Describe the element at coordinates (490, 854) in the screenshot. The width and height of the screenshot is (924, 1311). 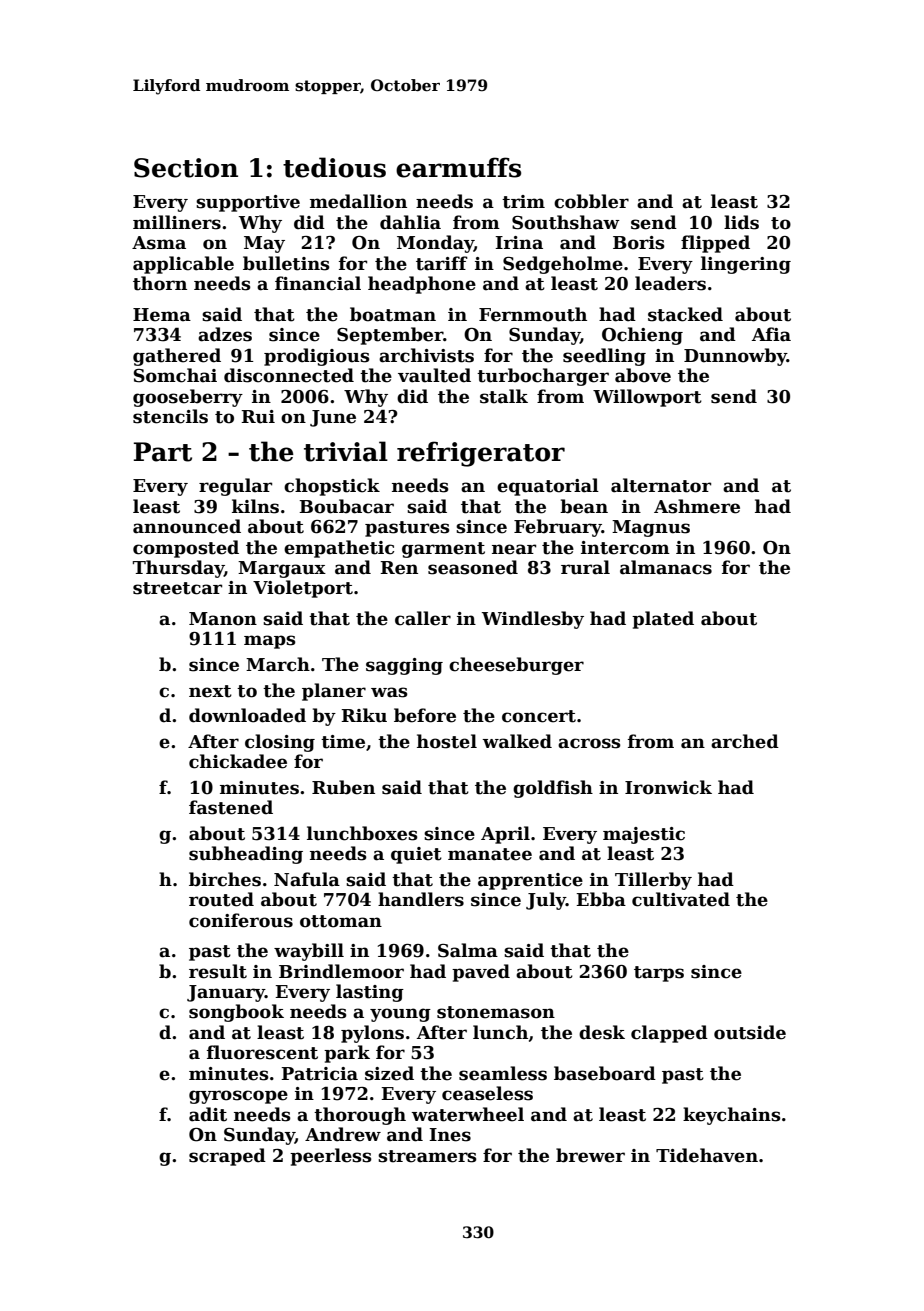
I see `manatee` at that location.
